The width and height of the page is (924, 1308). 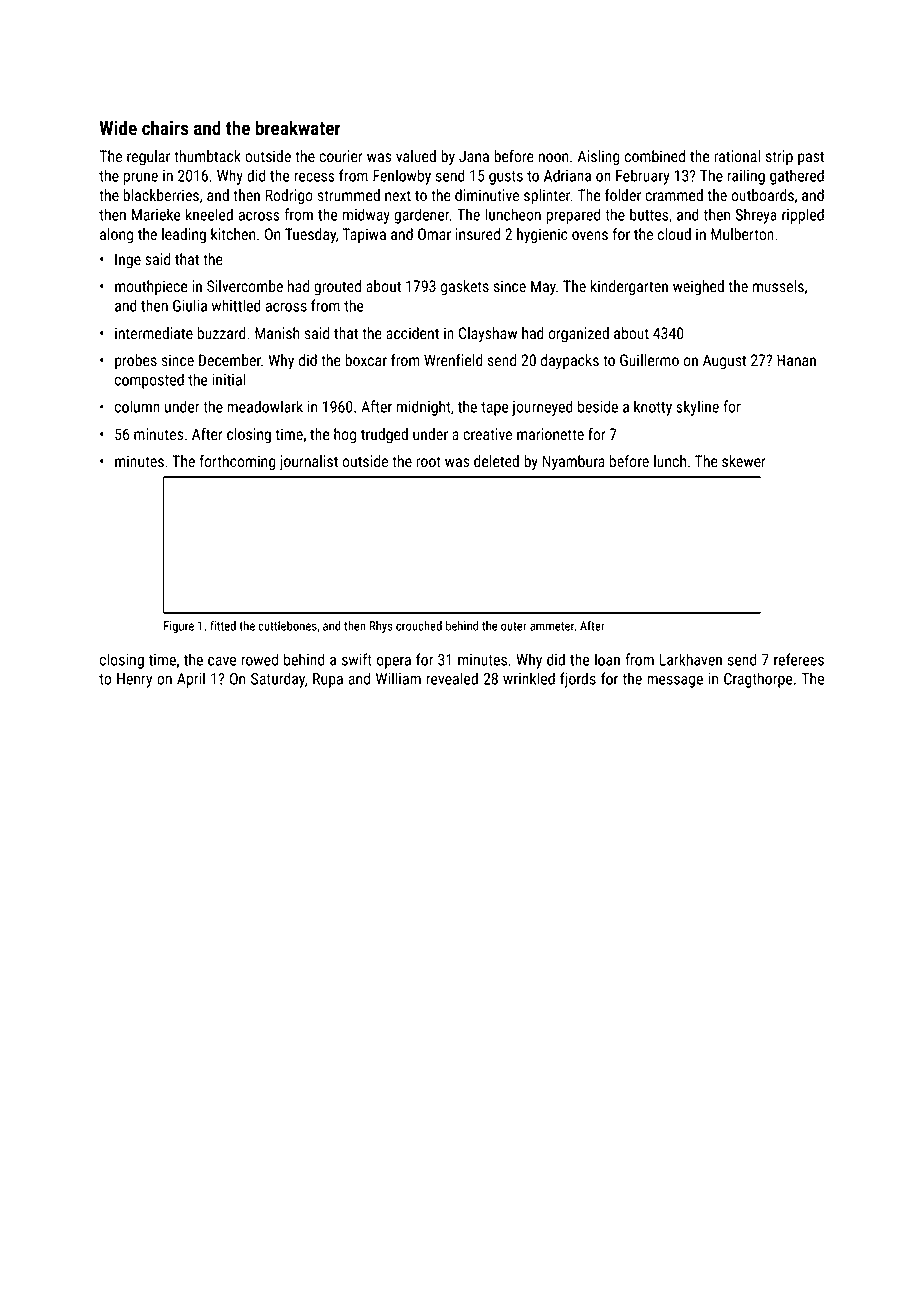 I want to click on breakwater, so click(x=298, y=128).
